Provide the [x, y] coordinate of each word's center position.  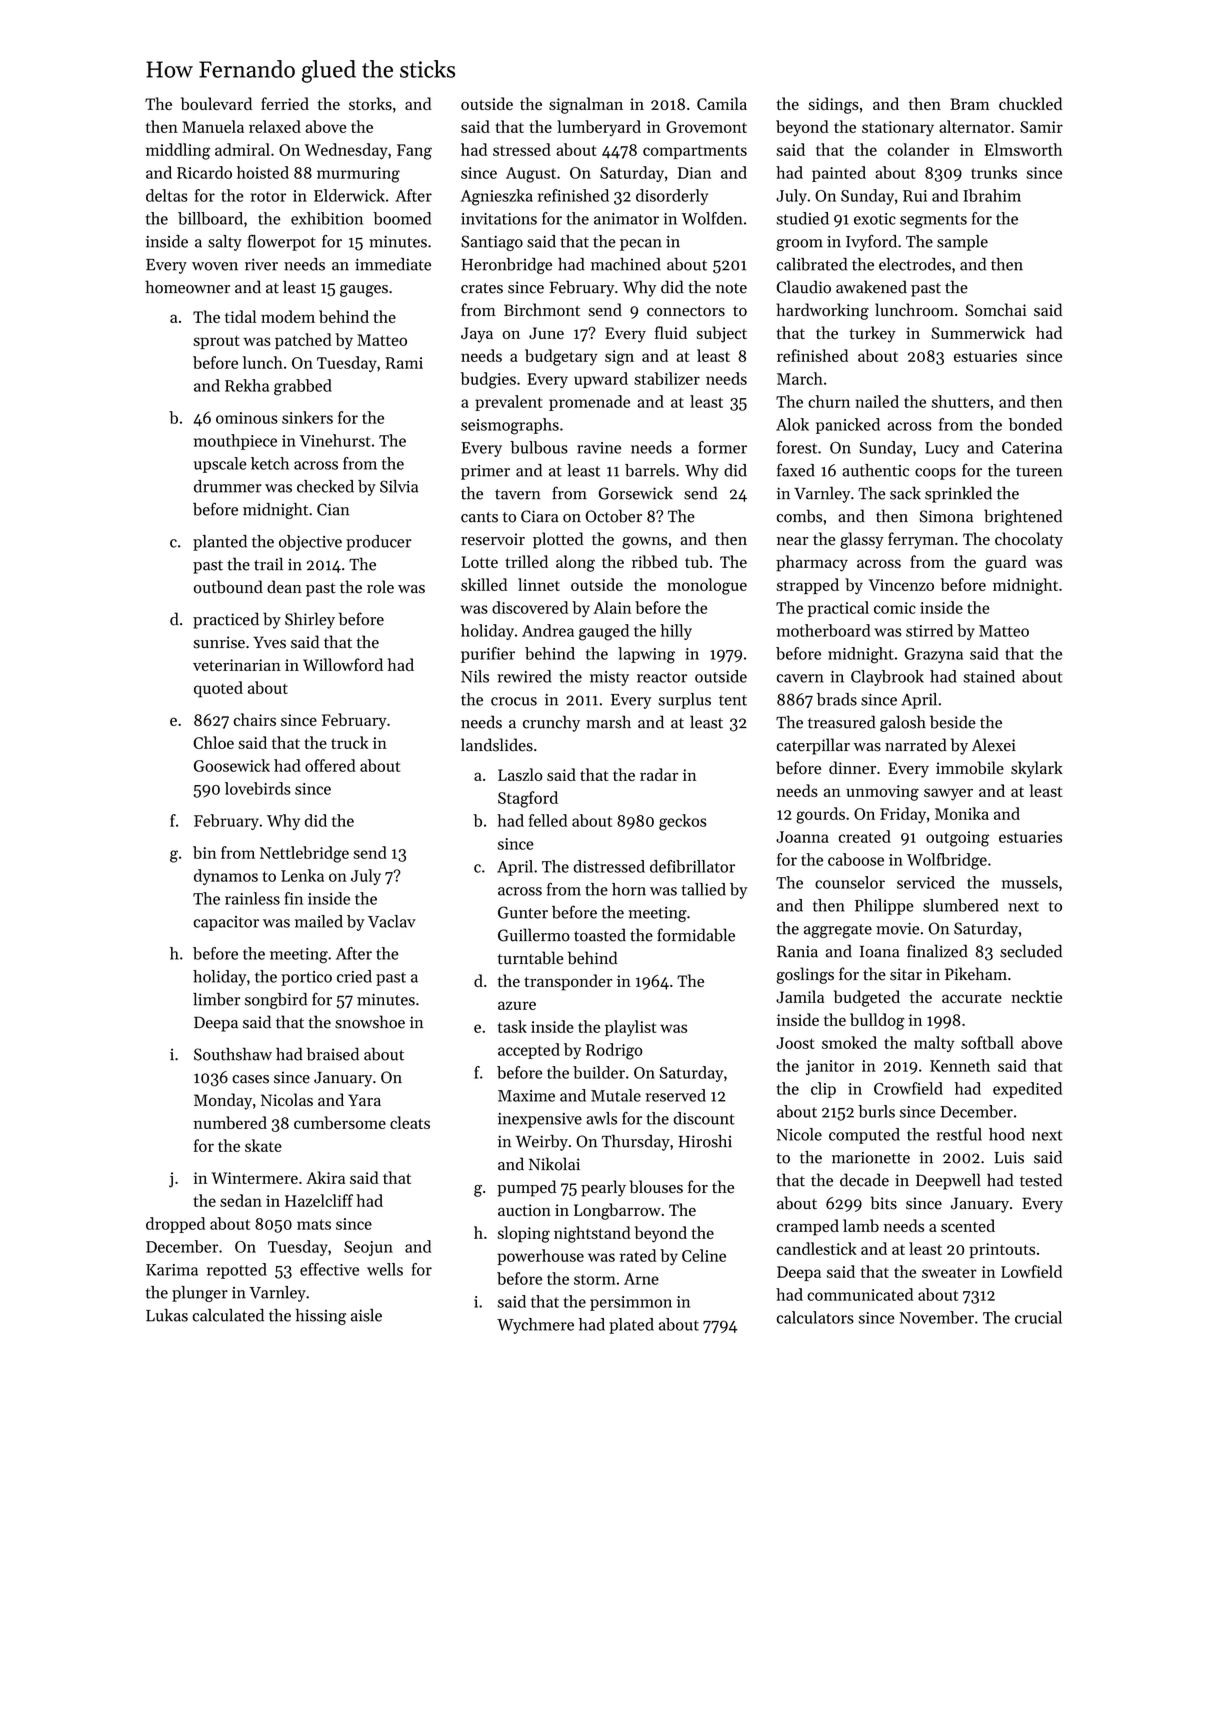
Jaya [477, 335]
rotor [268, 196]
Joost [795, 1043]
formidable [696, 935]
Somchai [996, 310]
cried [354, 976]
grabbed [303, 387]
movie [897, 928]
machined [626, 264]
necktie [1036, 996]
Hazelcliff [319, 1200]
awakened [871, 287]
